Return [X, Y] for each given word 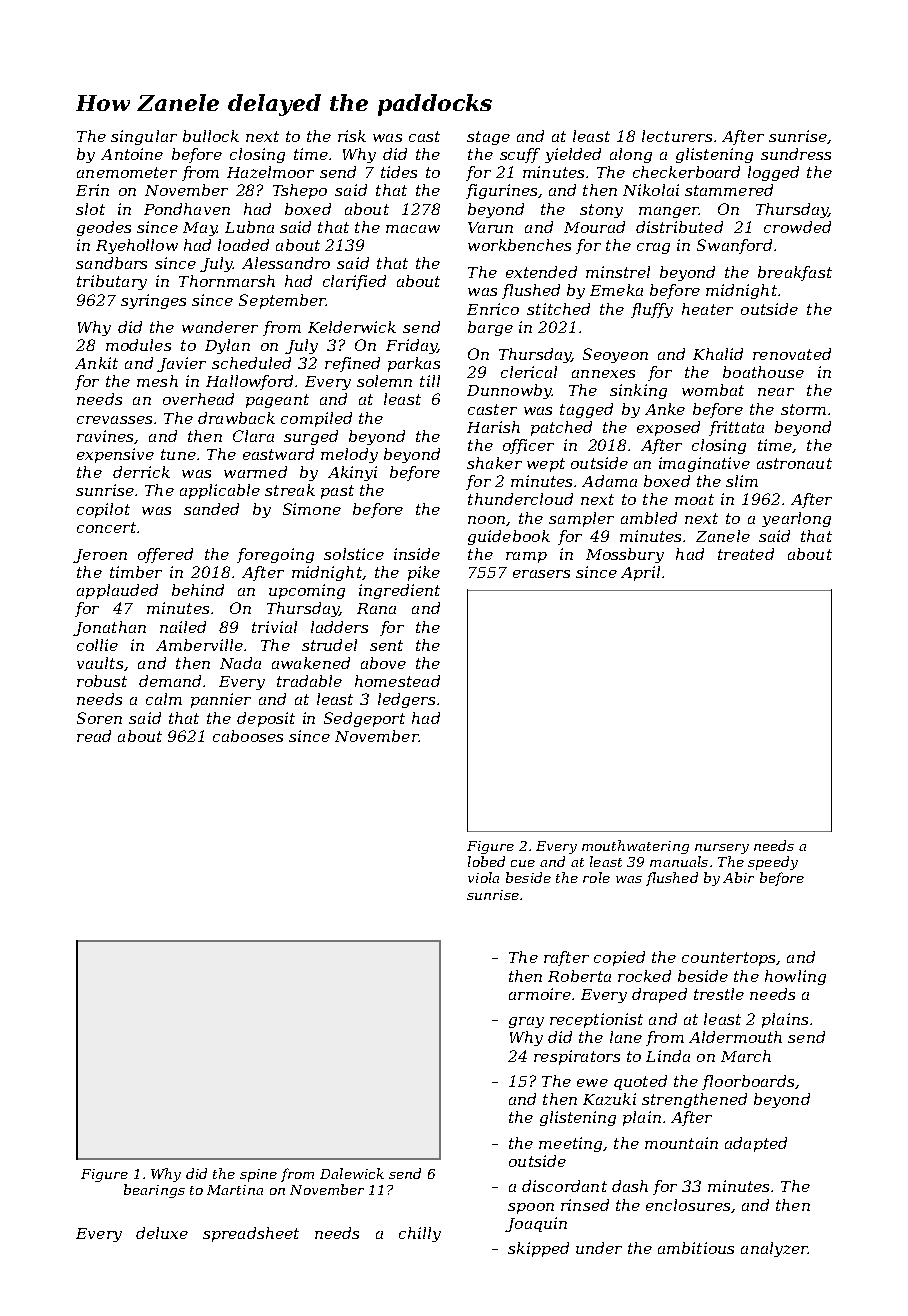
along [631, 155]
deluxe [162, 1233]
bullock [211, 136]
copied [619, 958]
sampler [581, 519]
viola [483, 877]
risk [352, 136]
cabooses [248, 736]
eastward [278, 454]
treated [746, 554]
